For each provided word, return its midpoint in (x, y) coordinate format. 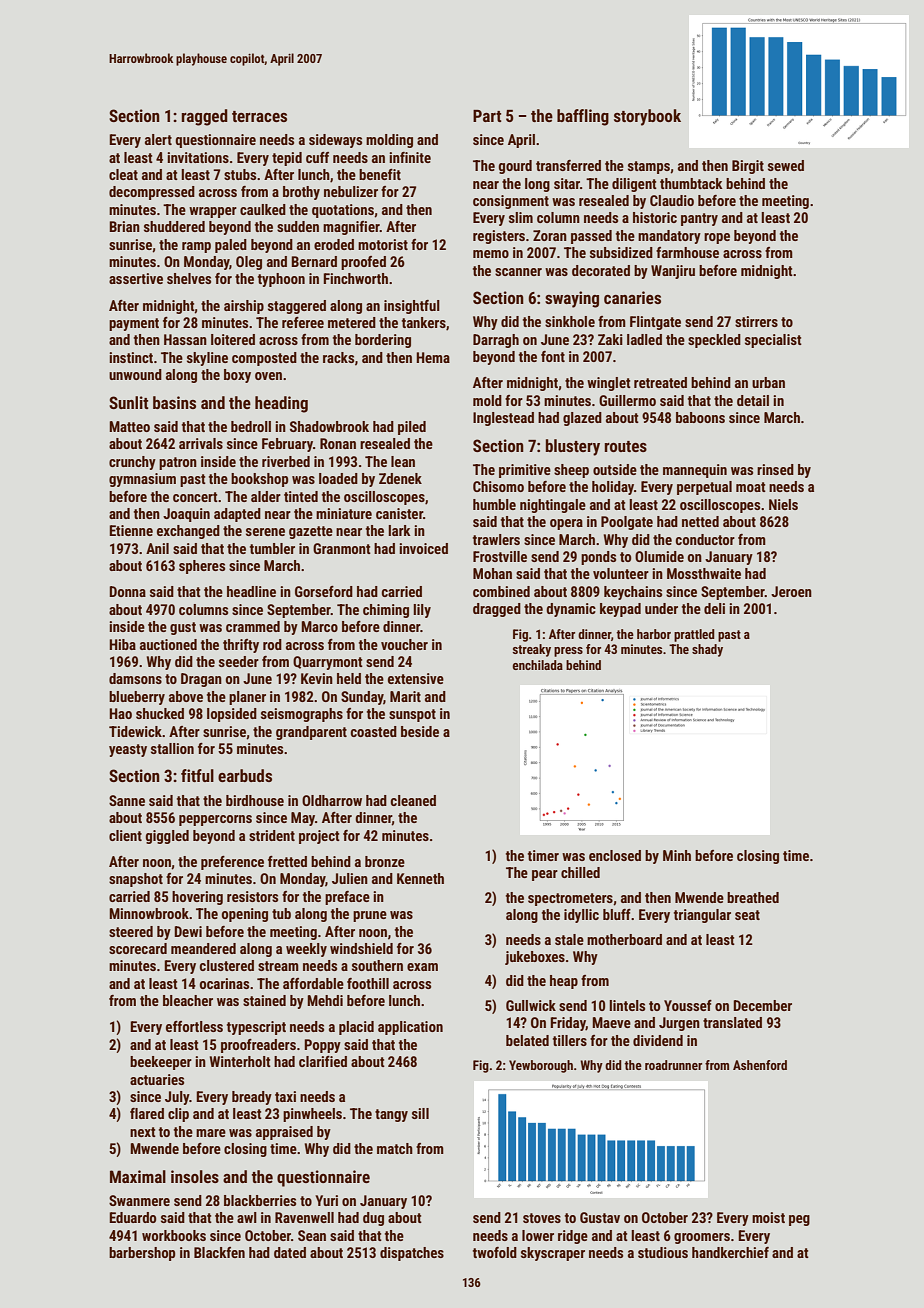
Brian (124, 226)
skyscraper (553, 1254)
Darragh (496, 341)
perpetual (704, 488)
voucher (404, 644)
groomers (702, 1238)
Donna (127, 591)
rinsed (775, 469)
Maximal (138, 1176)
